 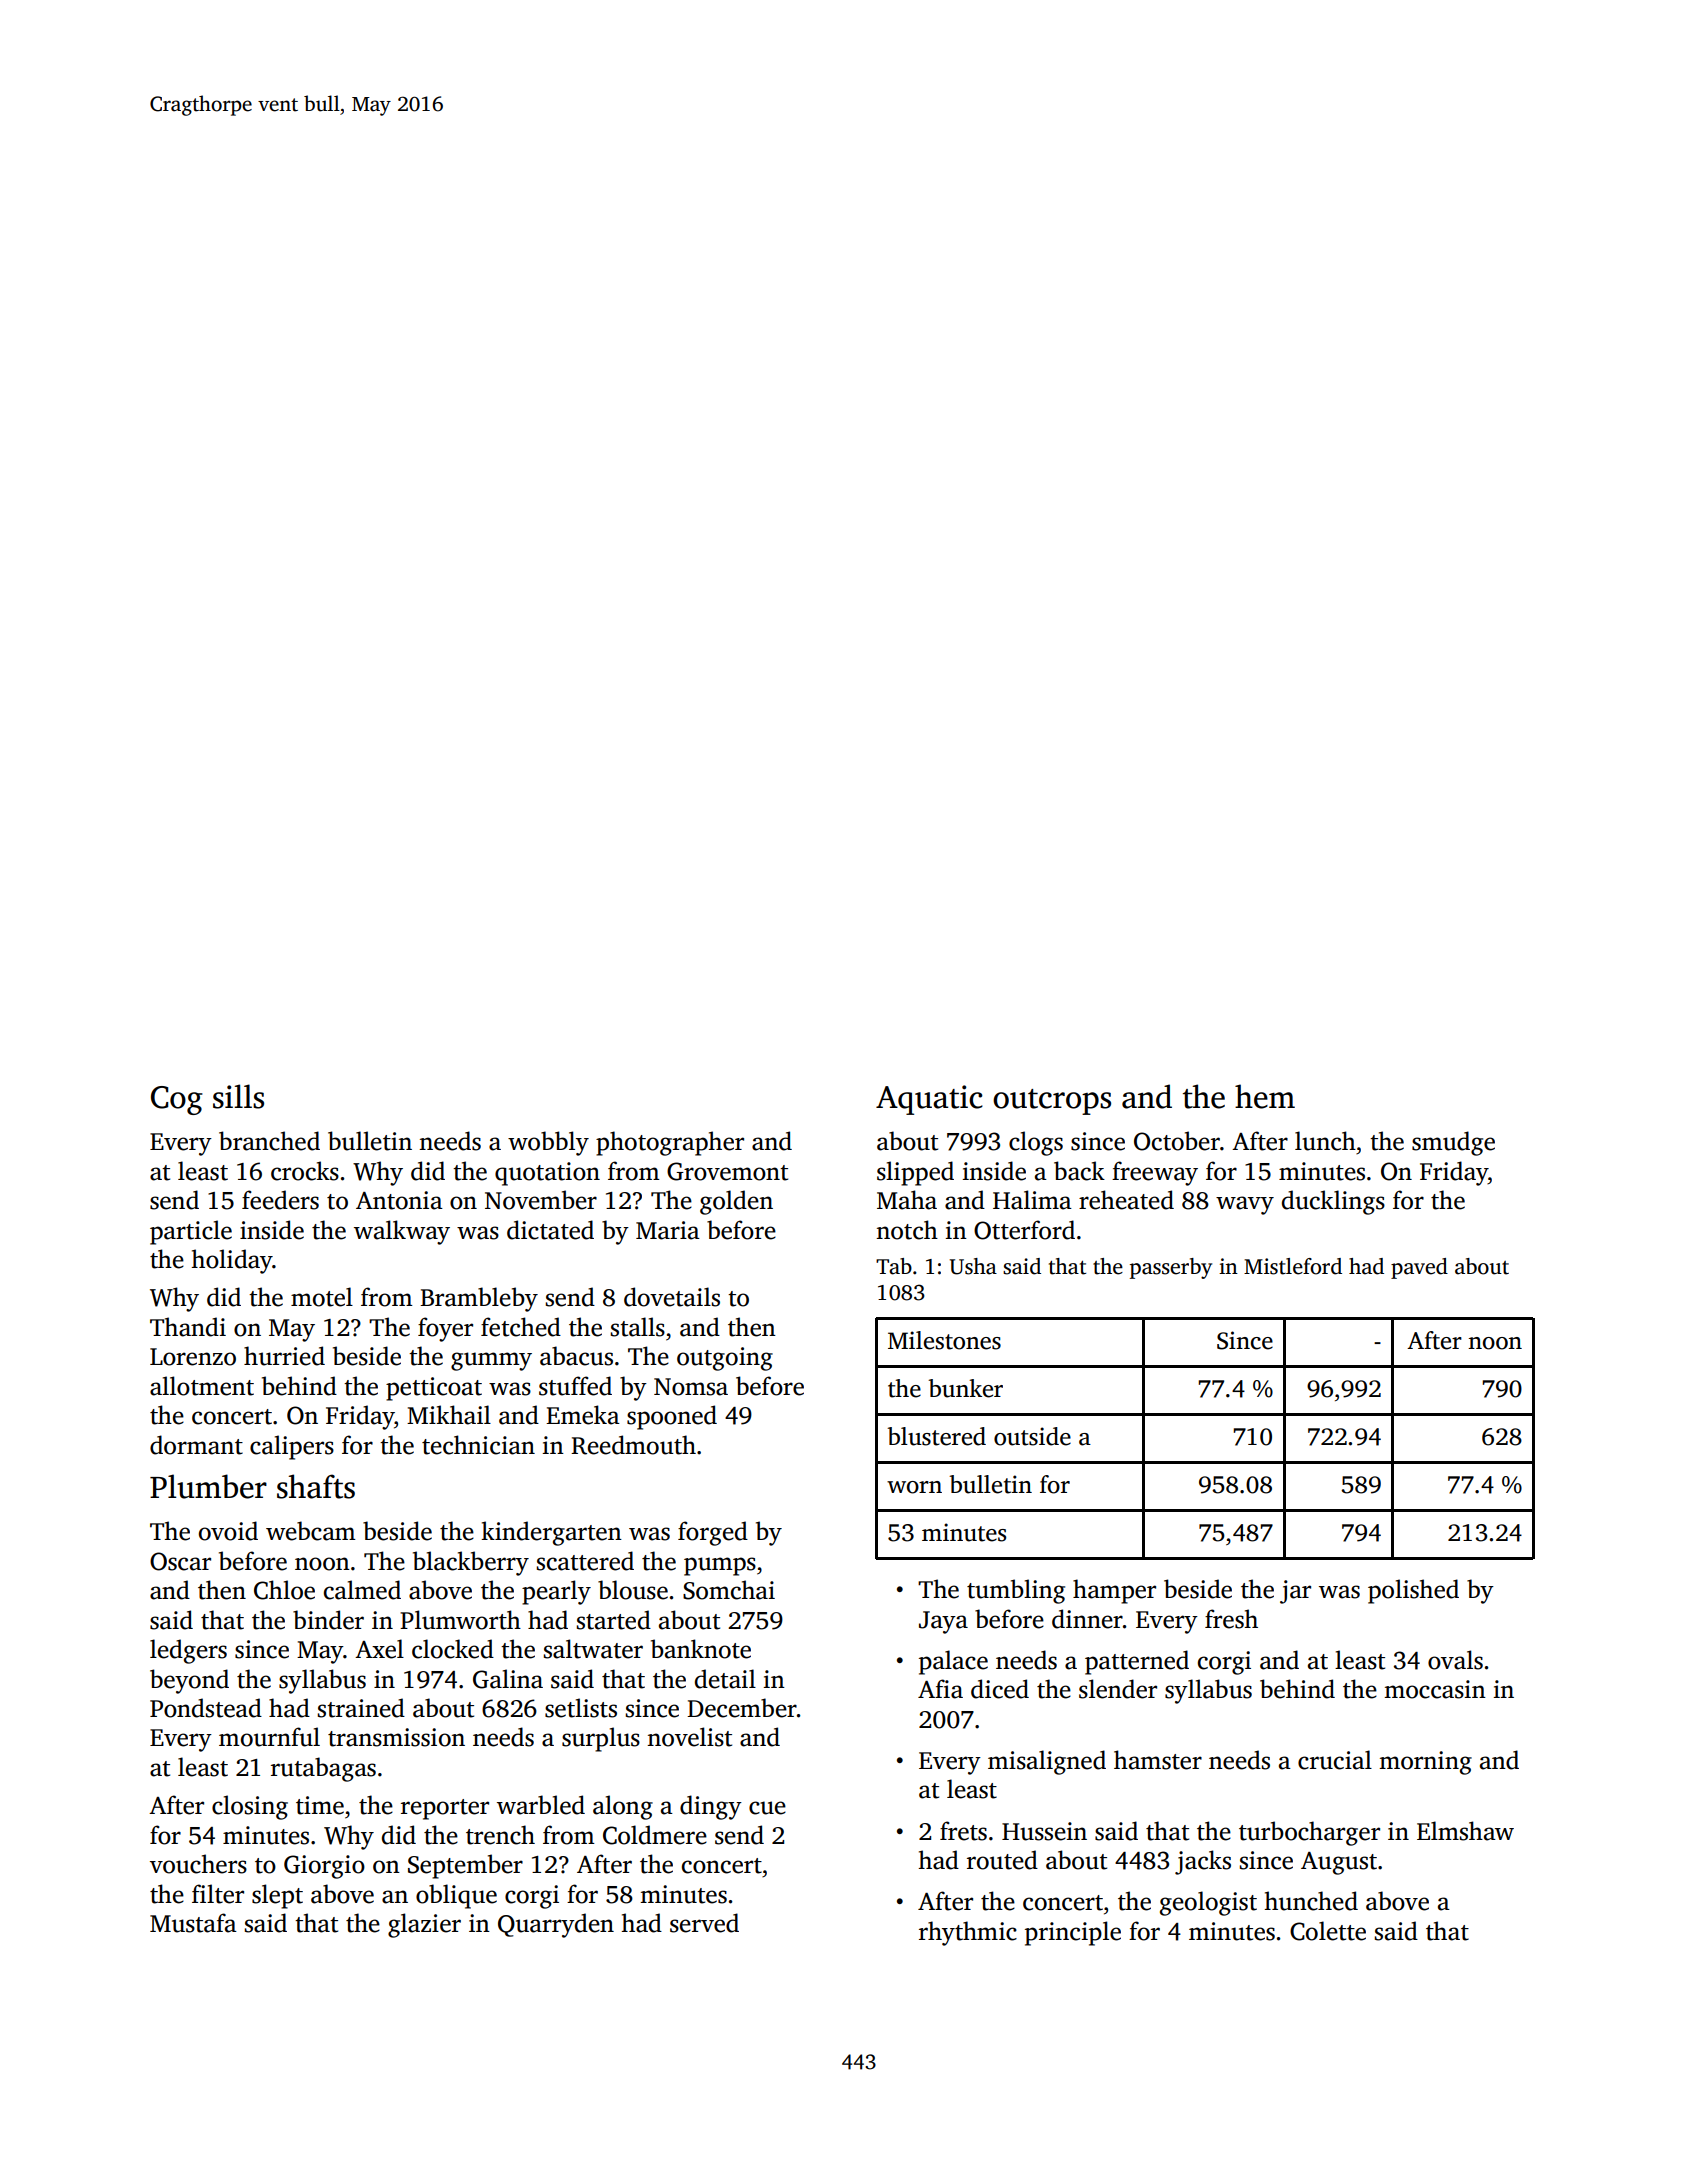 I want to click on technician, so click(x=478, y=1445).
